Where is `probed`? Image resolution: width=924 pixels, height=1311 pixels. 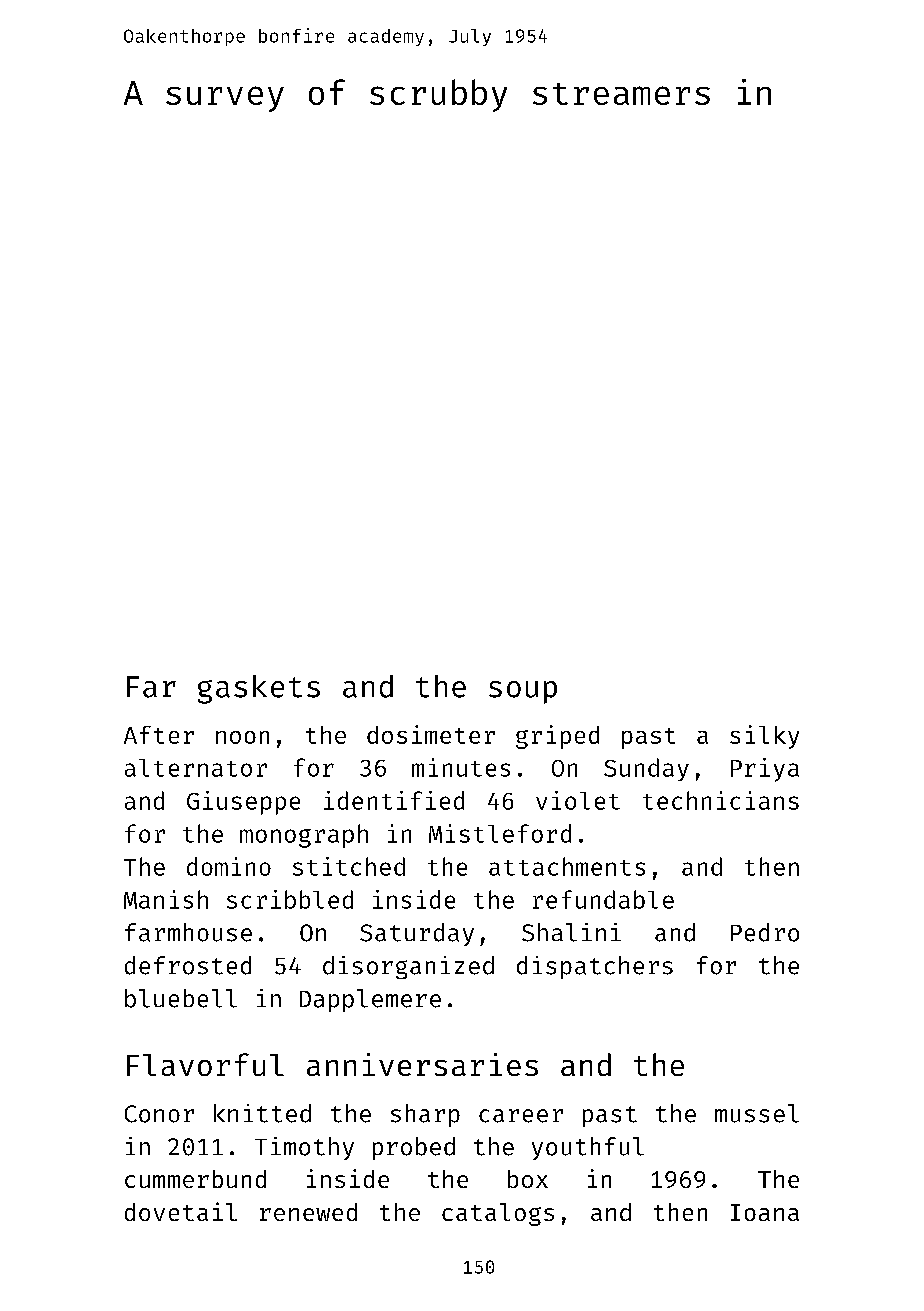 probed is located at coordinates (414, 1148).
